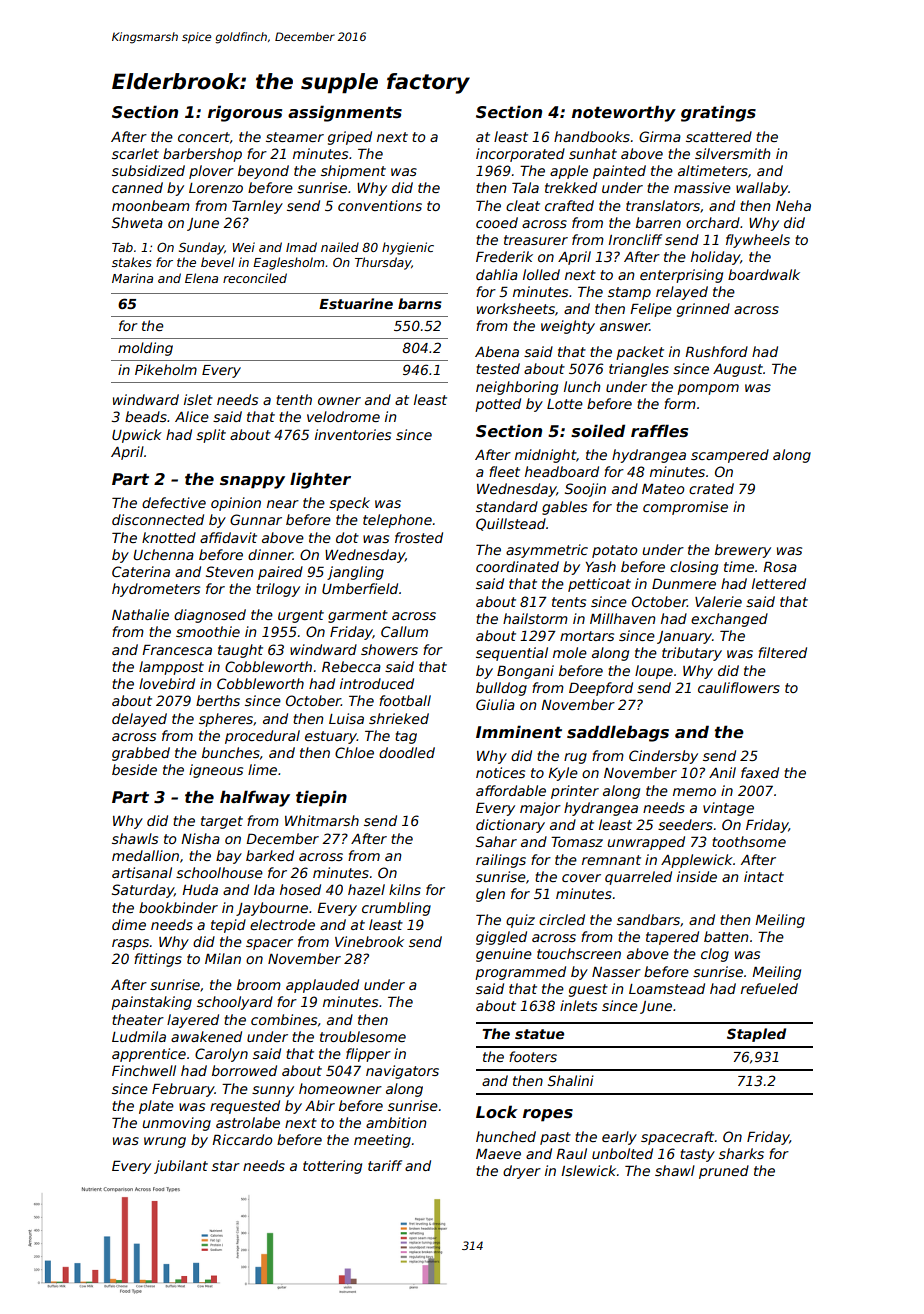  Describe the element at coordinates (718, 113) in the document. I see `gratings` at that location.
